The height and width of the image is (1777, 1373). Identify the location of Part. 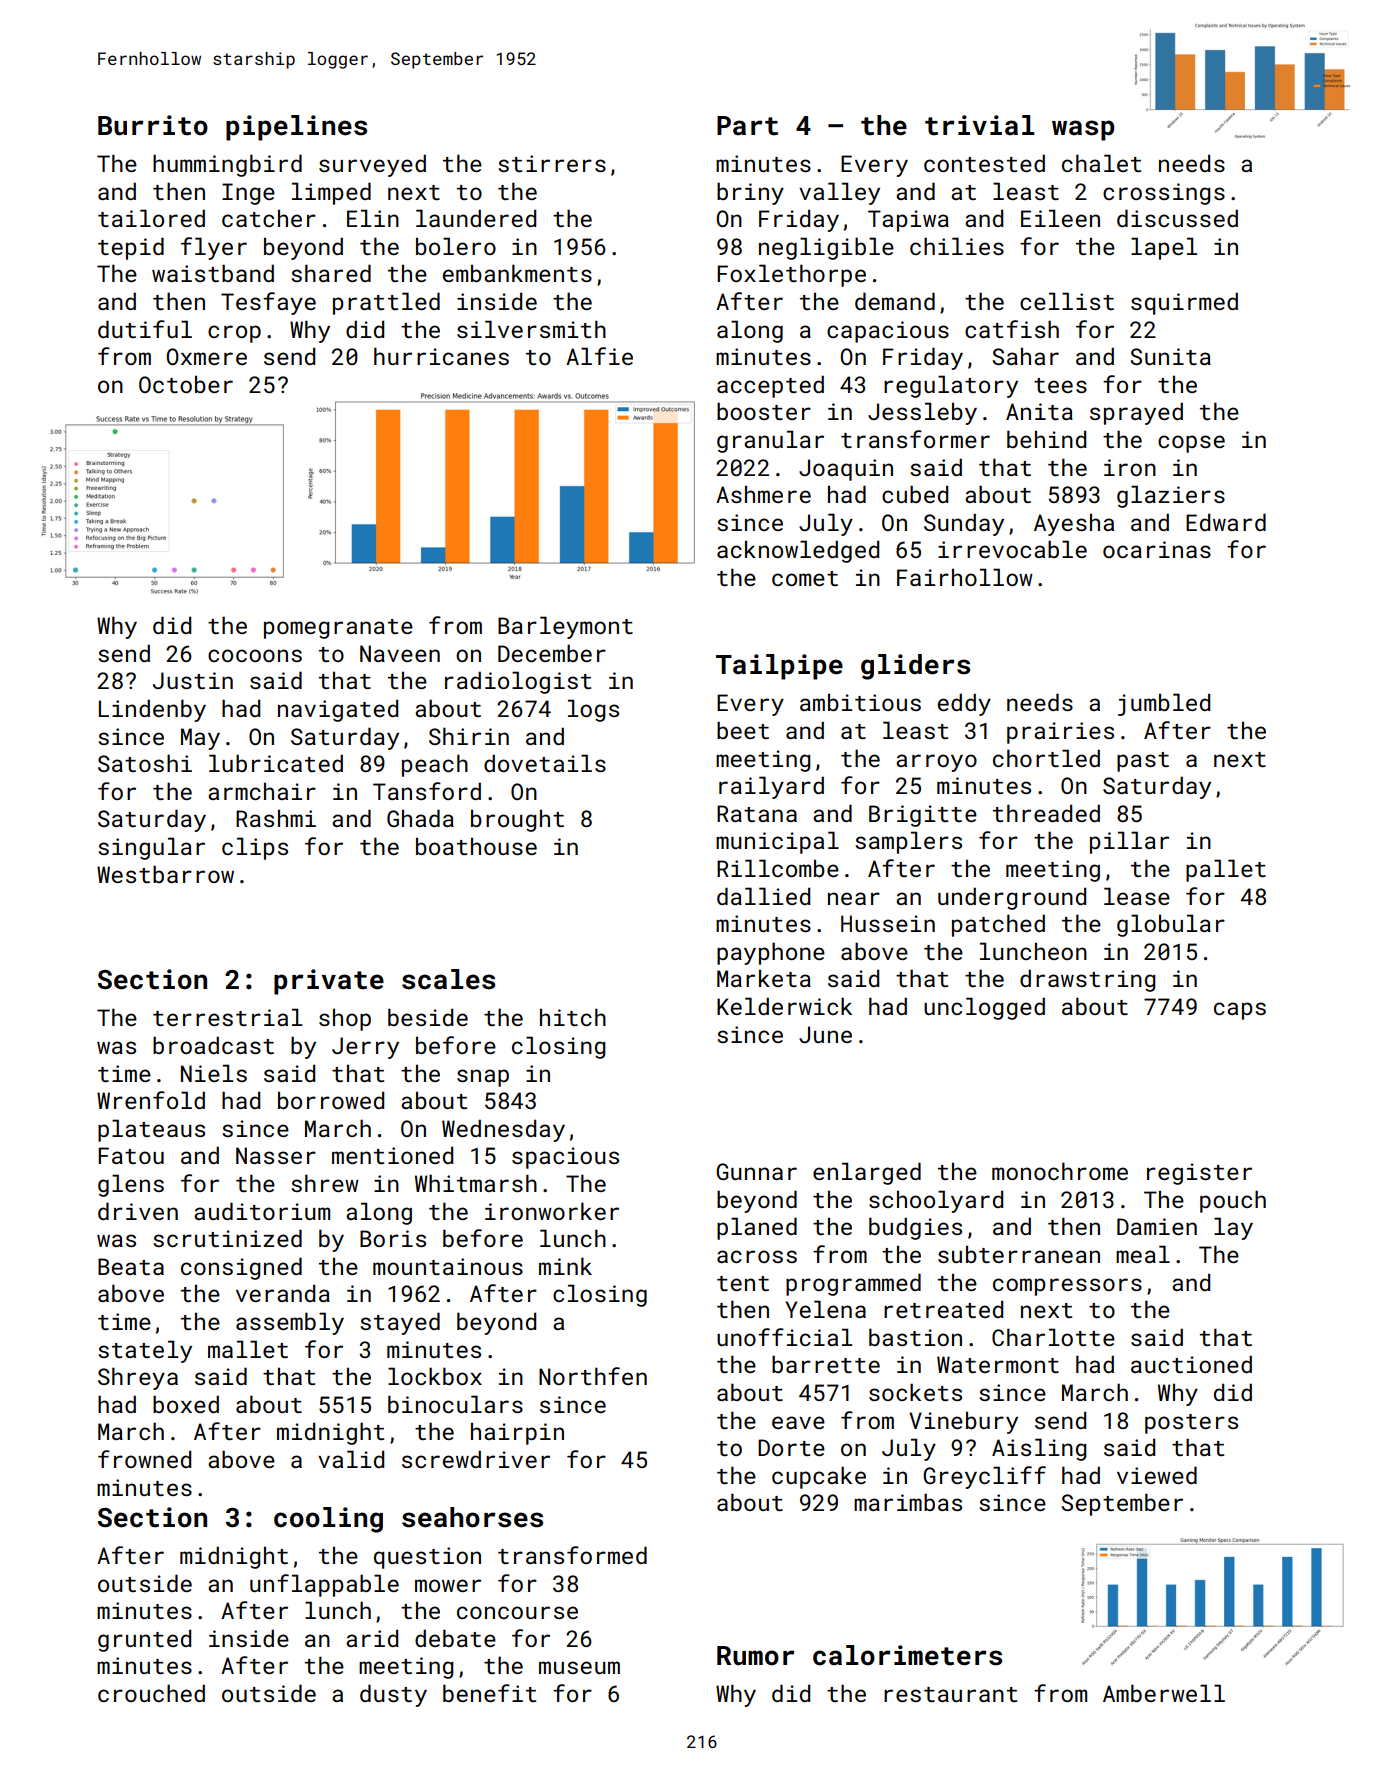
(747, 126).
